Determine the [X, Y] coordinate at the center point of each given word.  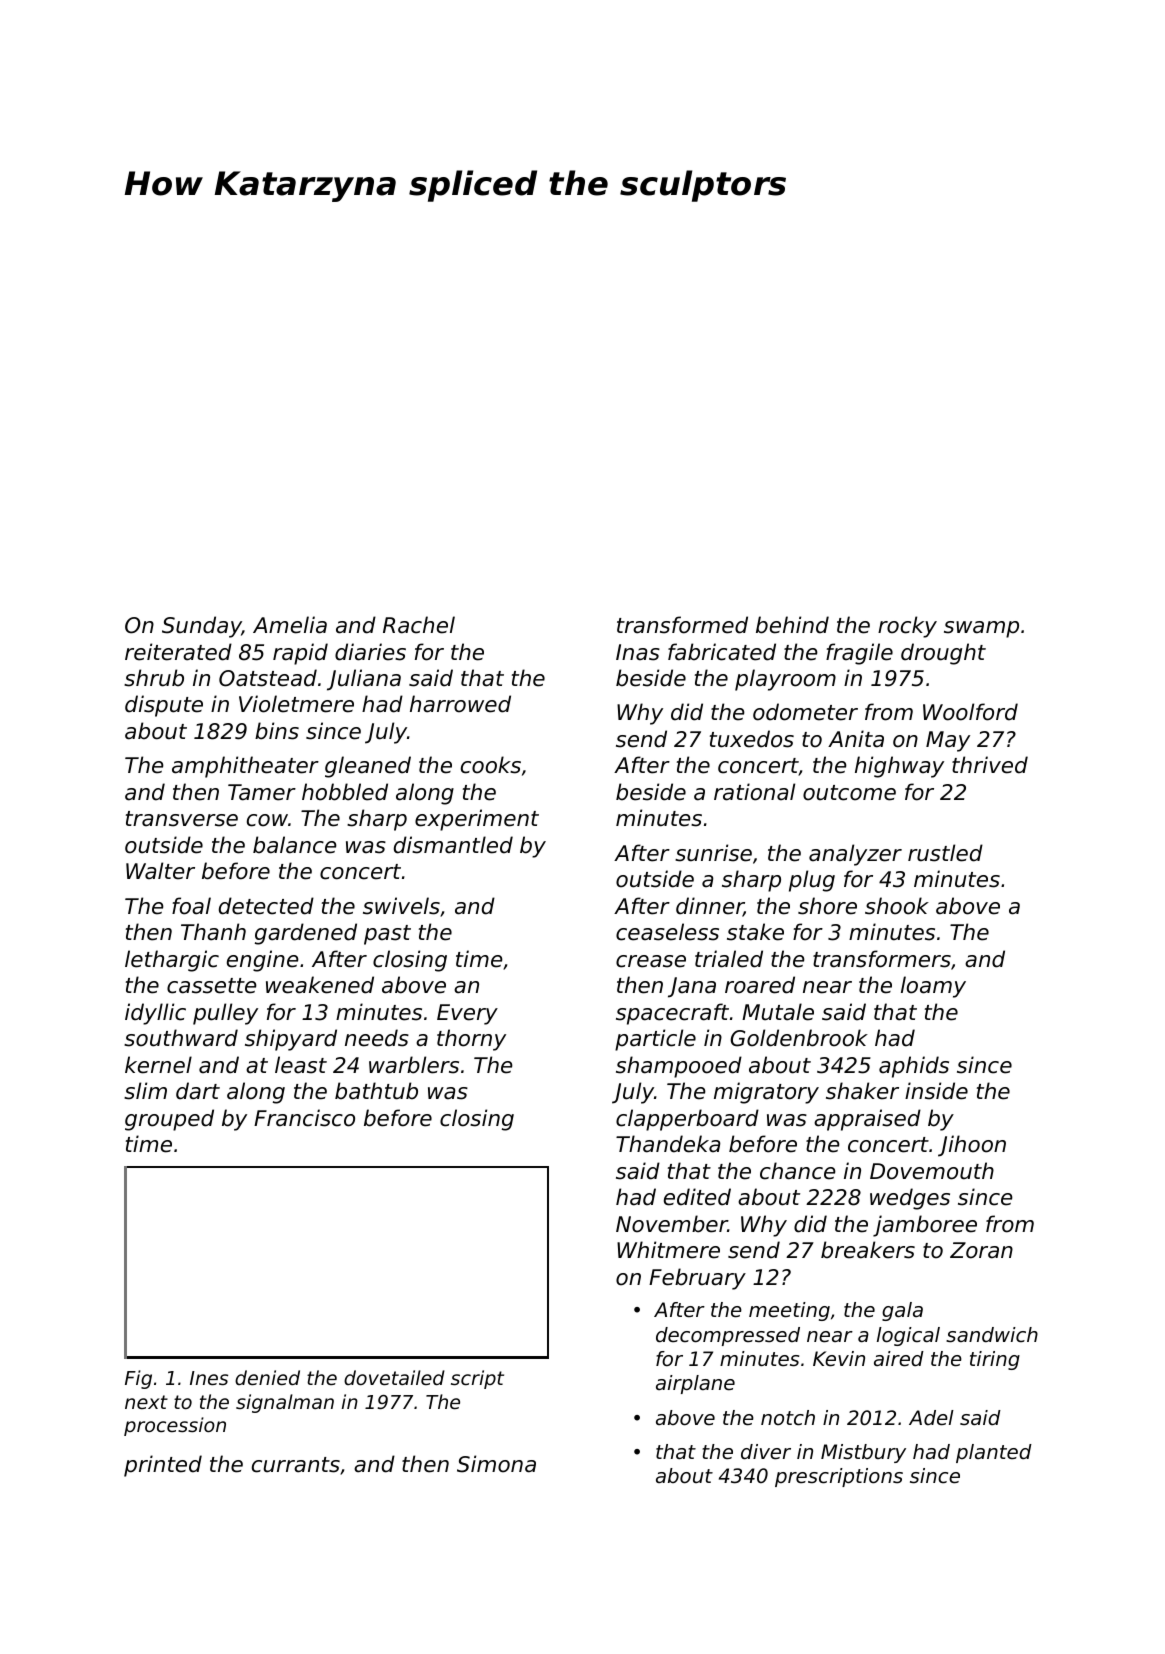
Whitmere [668, 1250]
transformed [682, 625]
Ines [209, 1378]
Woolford [970, 712]
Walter [160, 871]
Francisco [304, 1118]
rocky [907, 627]
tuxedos [752, 739]
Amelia [290, 625]
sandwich [992, 1335]
